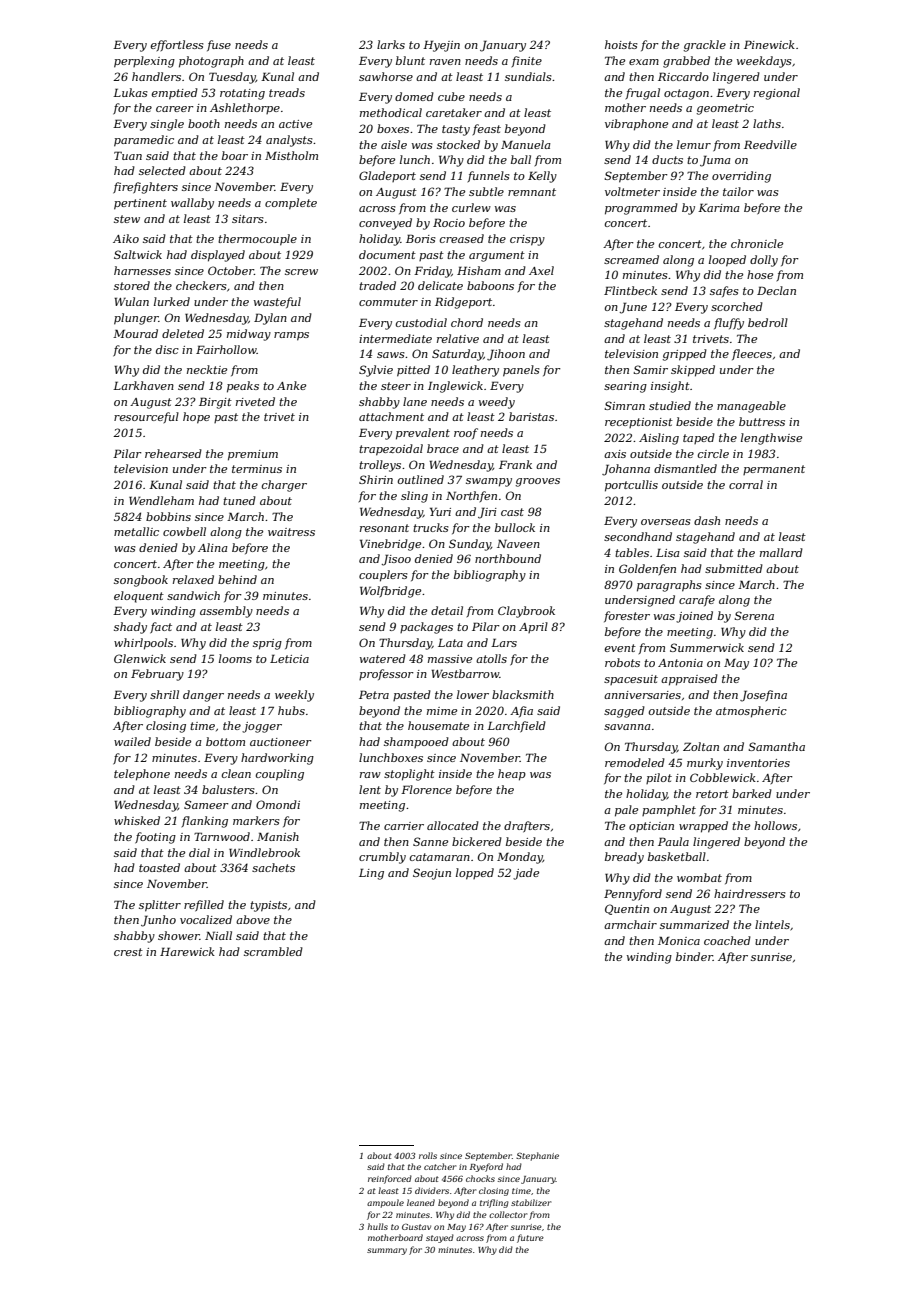 This document has width=924, height=1308. What do you see at coordinates (630, 924) in the document?
I see `armchair` at bounding box center [630, 924].
